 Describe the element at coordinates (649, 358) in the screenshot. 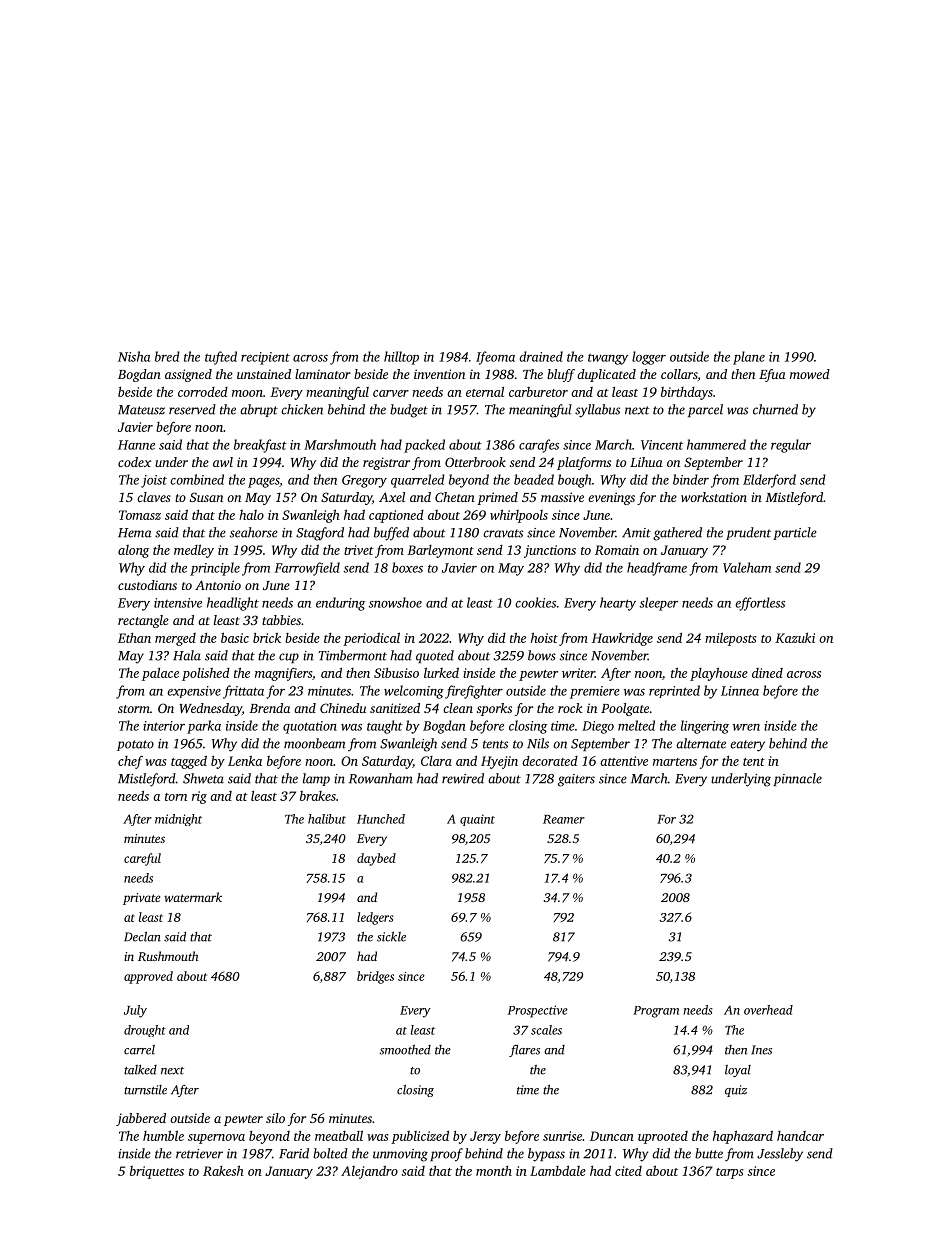

I see `logger` at that location.
